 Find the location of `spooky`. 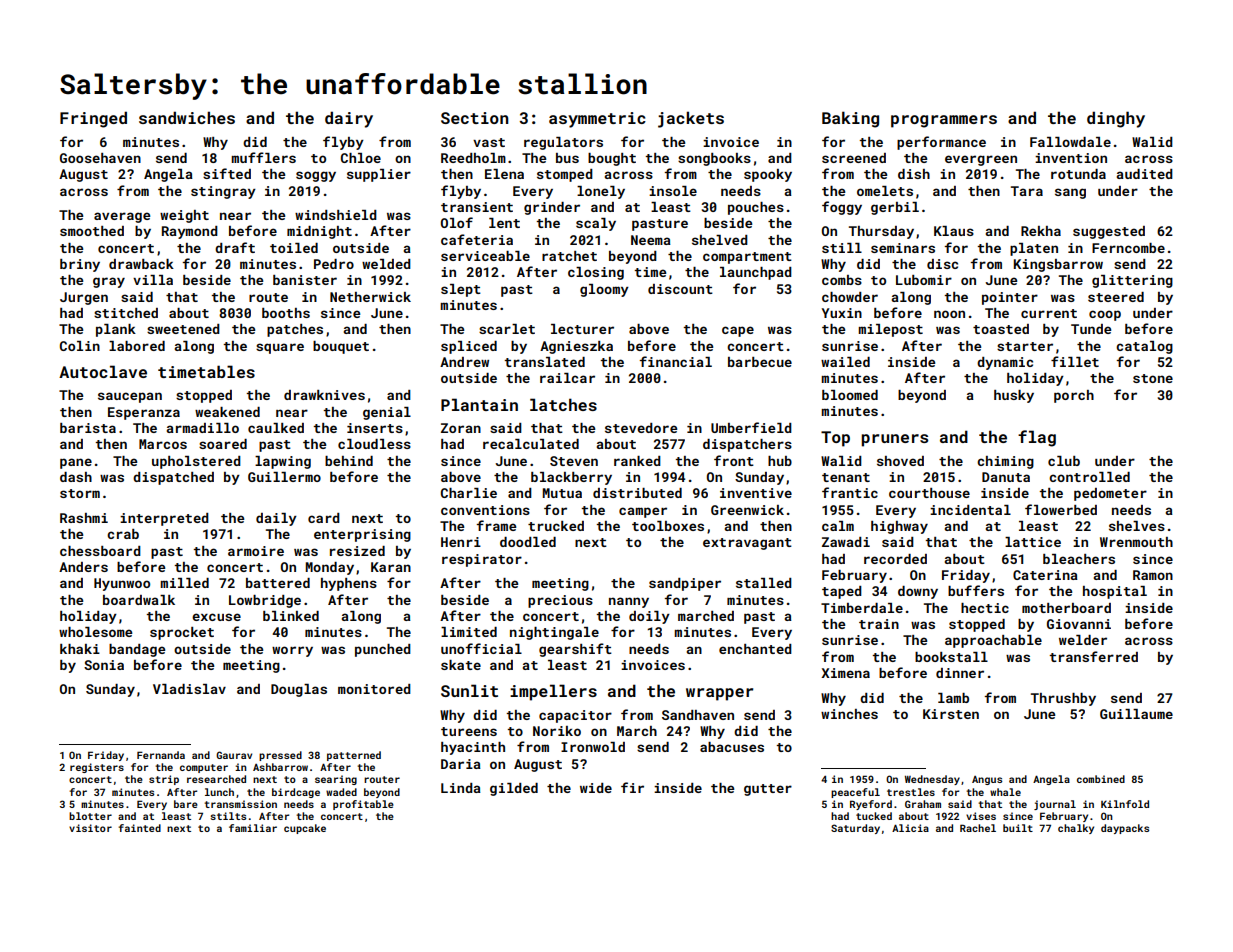

spooky is located at coordinates (768, 175).
